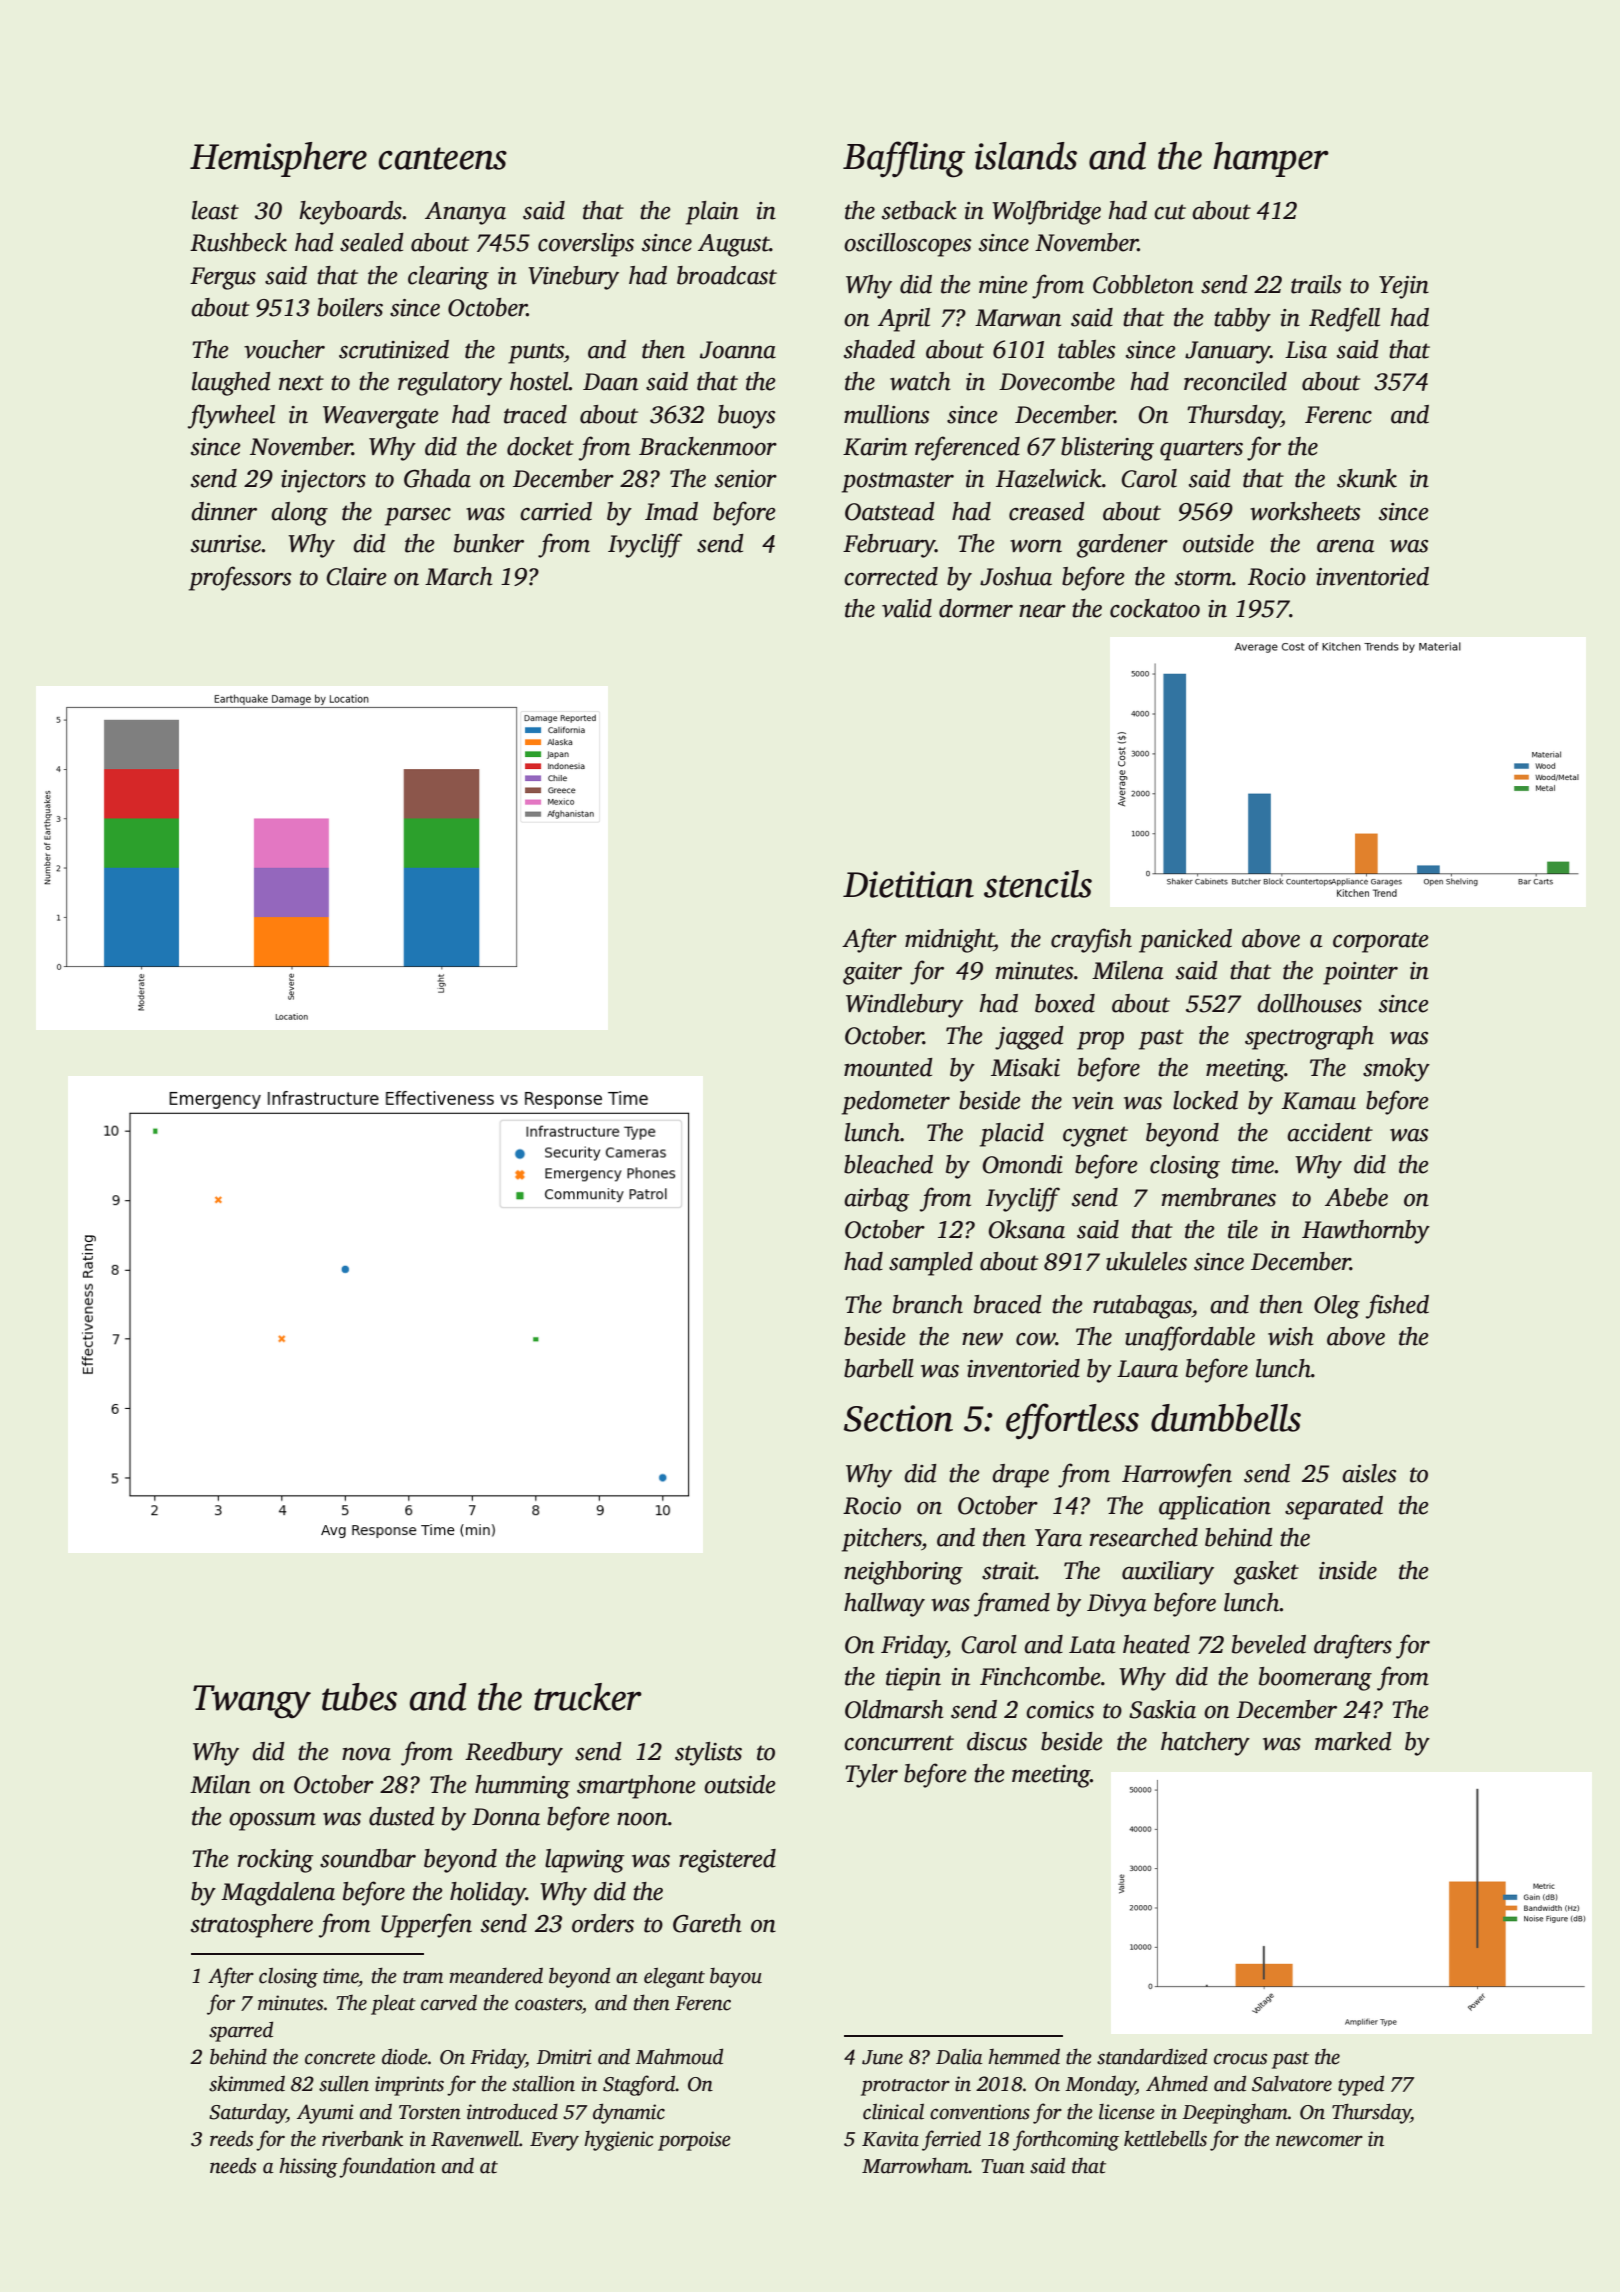  What do you see at coordinates (907, 608) in the page?
I see `valid` at bounding box center [907, 608].
